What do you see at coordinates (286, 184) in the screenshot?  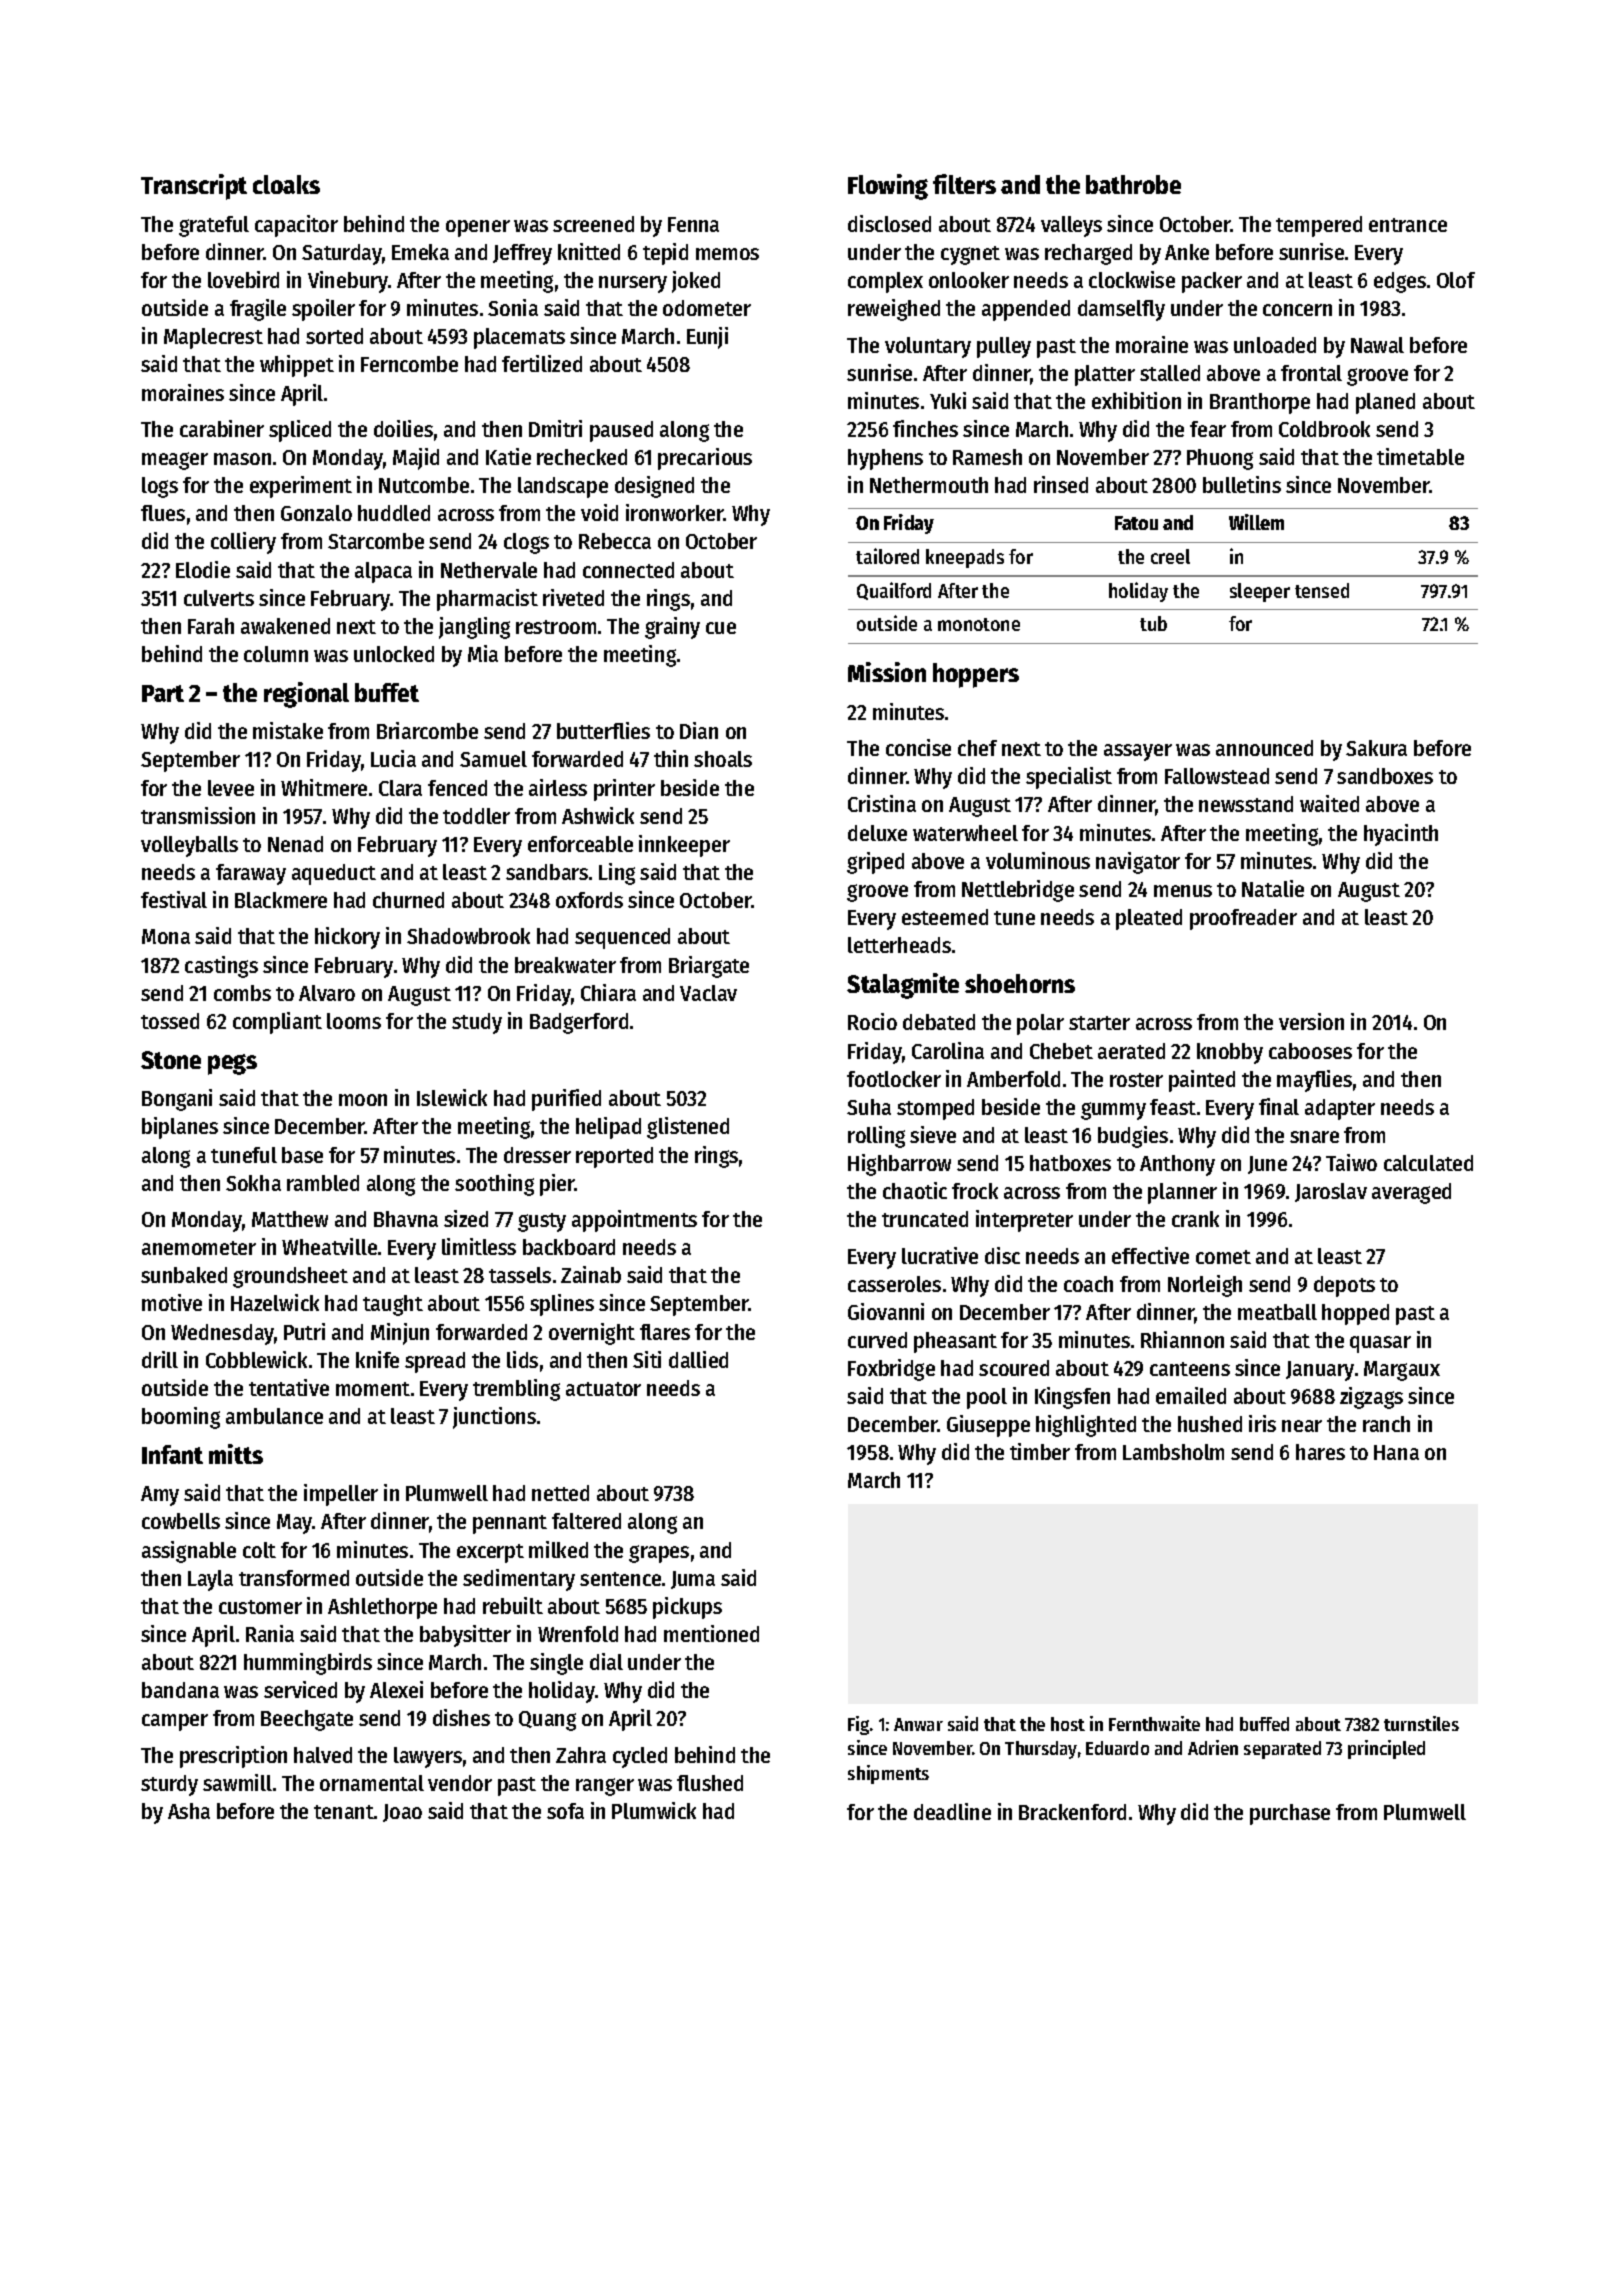 I see `cloaks` at bounding box center [286, 184].
